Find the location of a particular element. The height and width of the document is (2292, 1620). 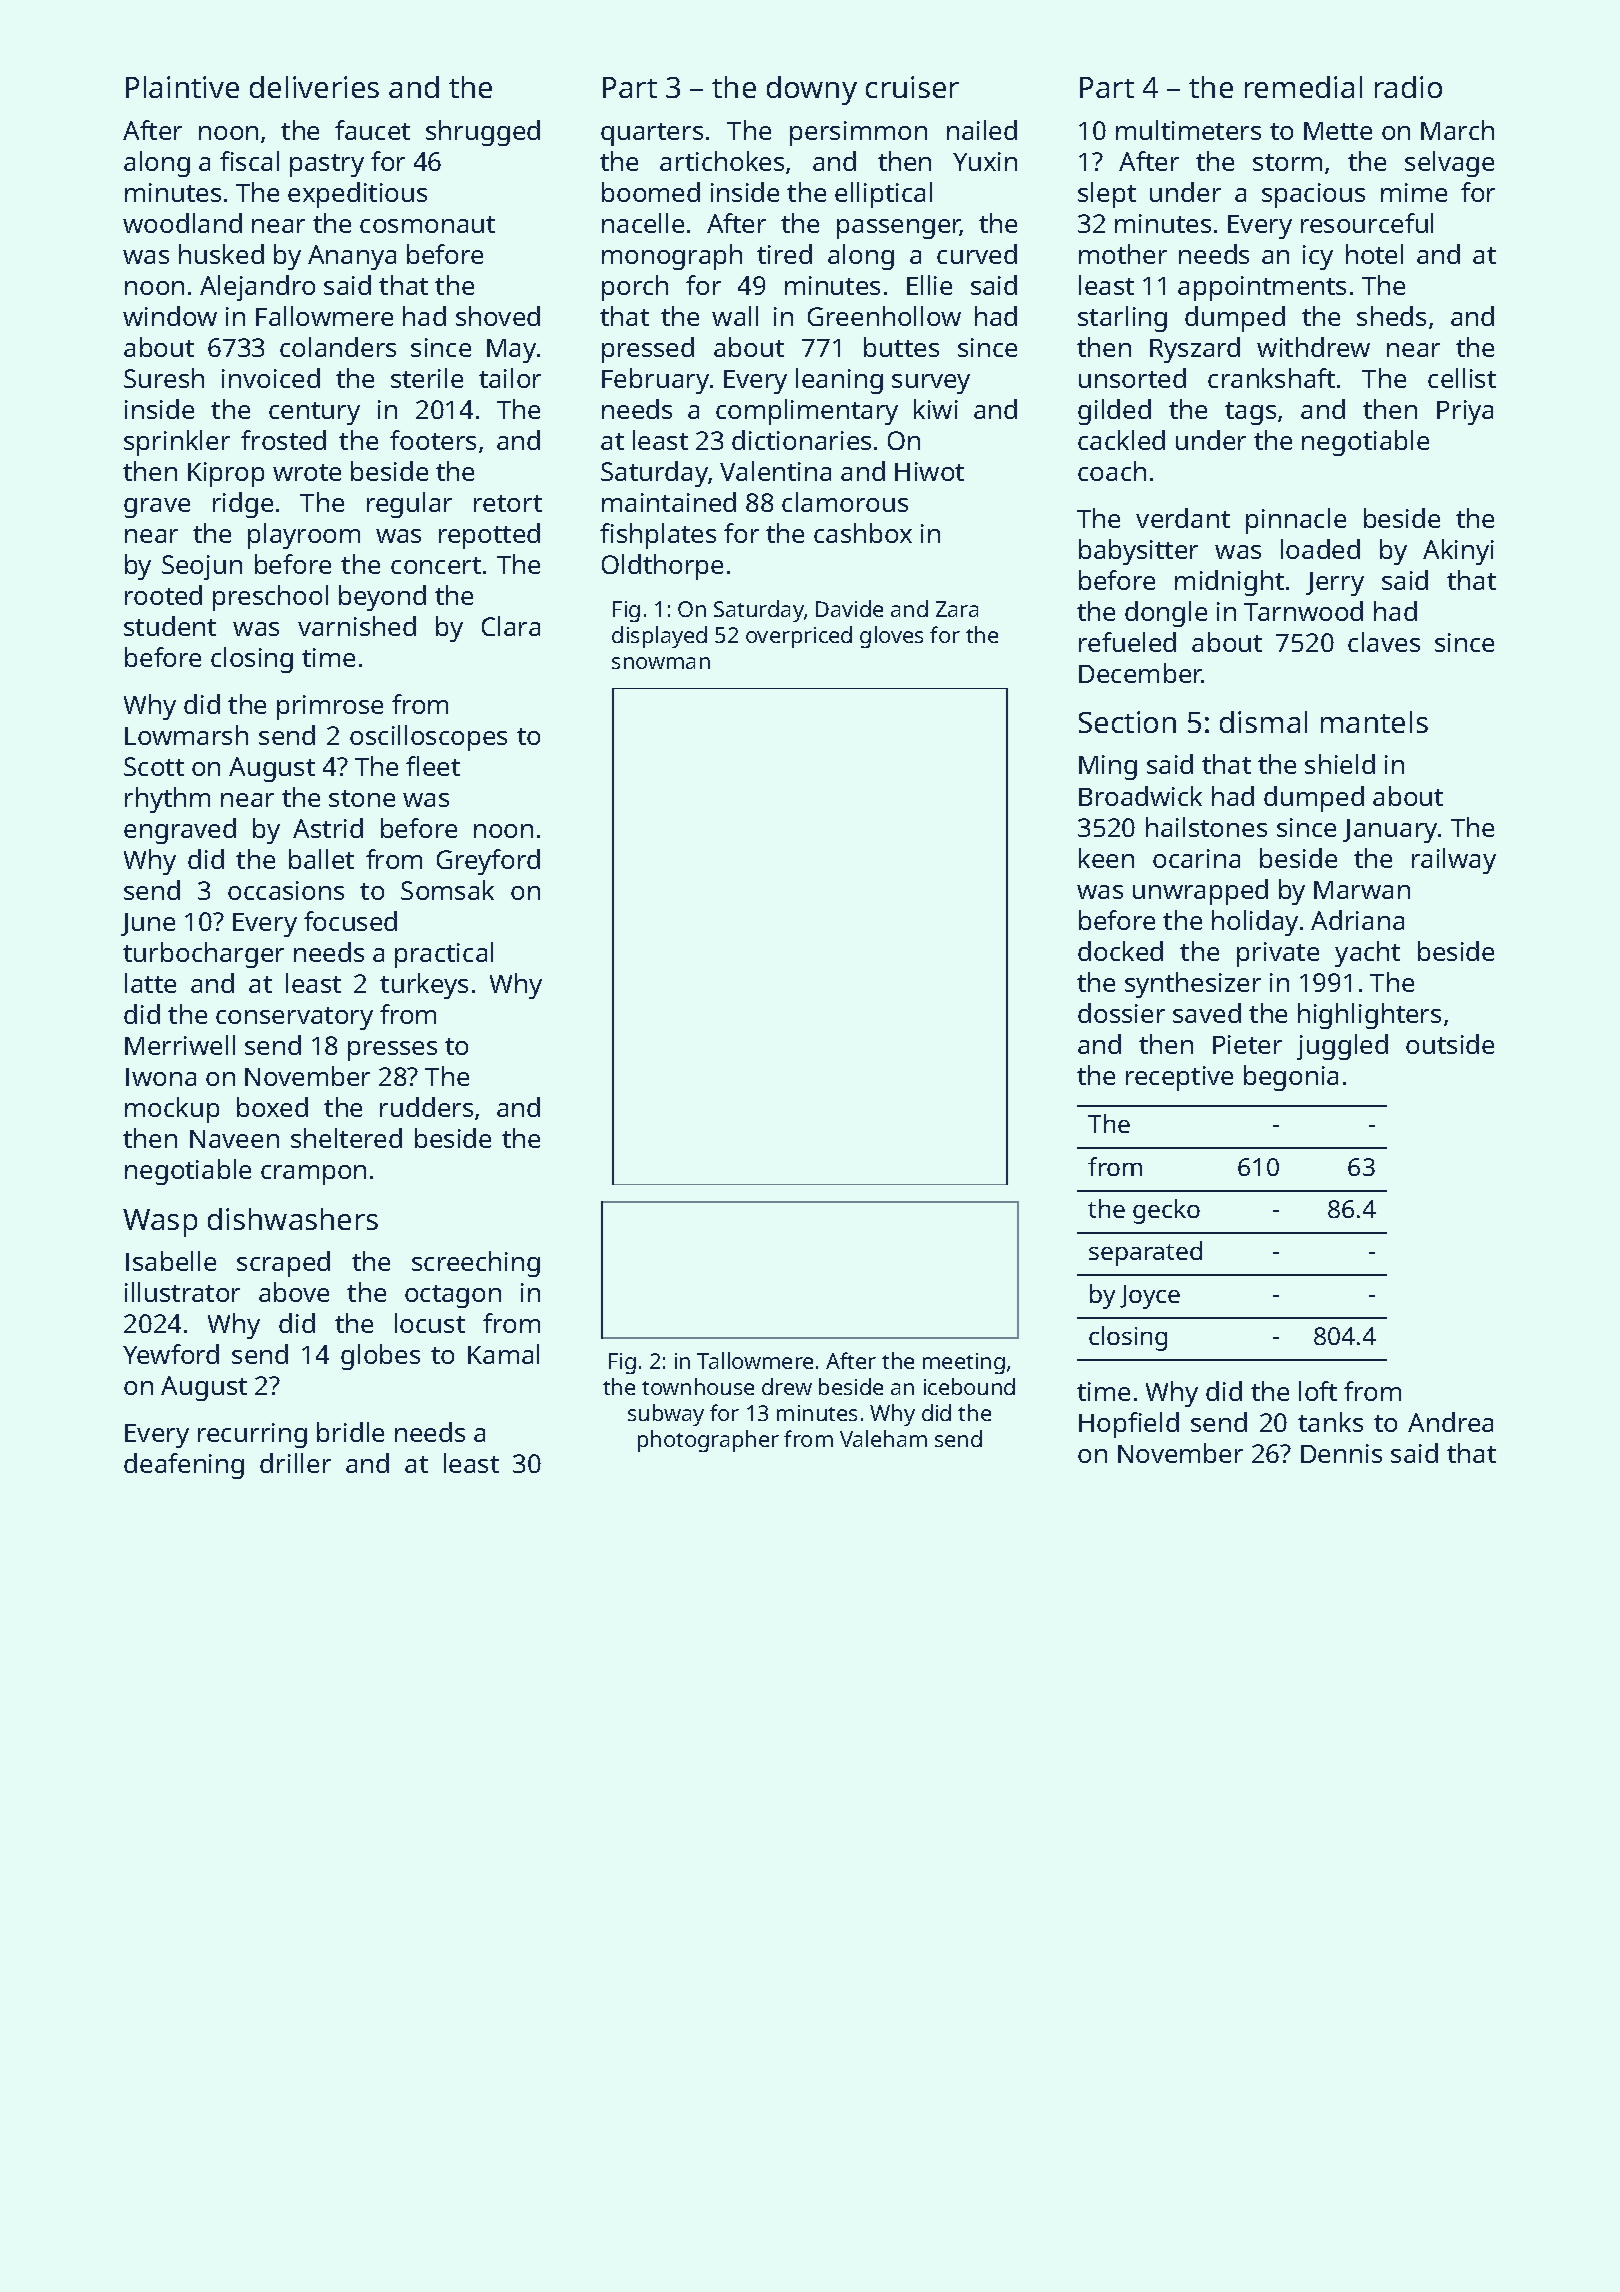

yacht is located at coordinates (1367, 954).
